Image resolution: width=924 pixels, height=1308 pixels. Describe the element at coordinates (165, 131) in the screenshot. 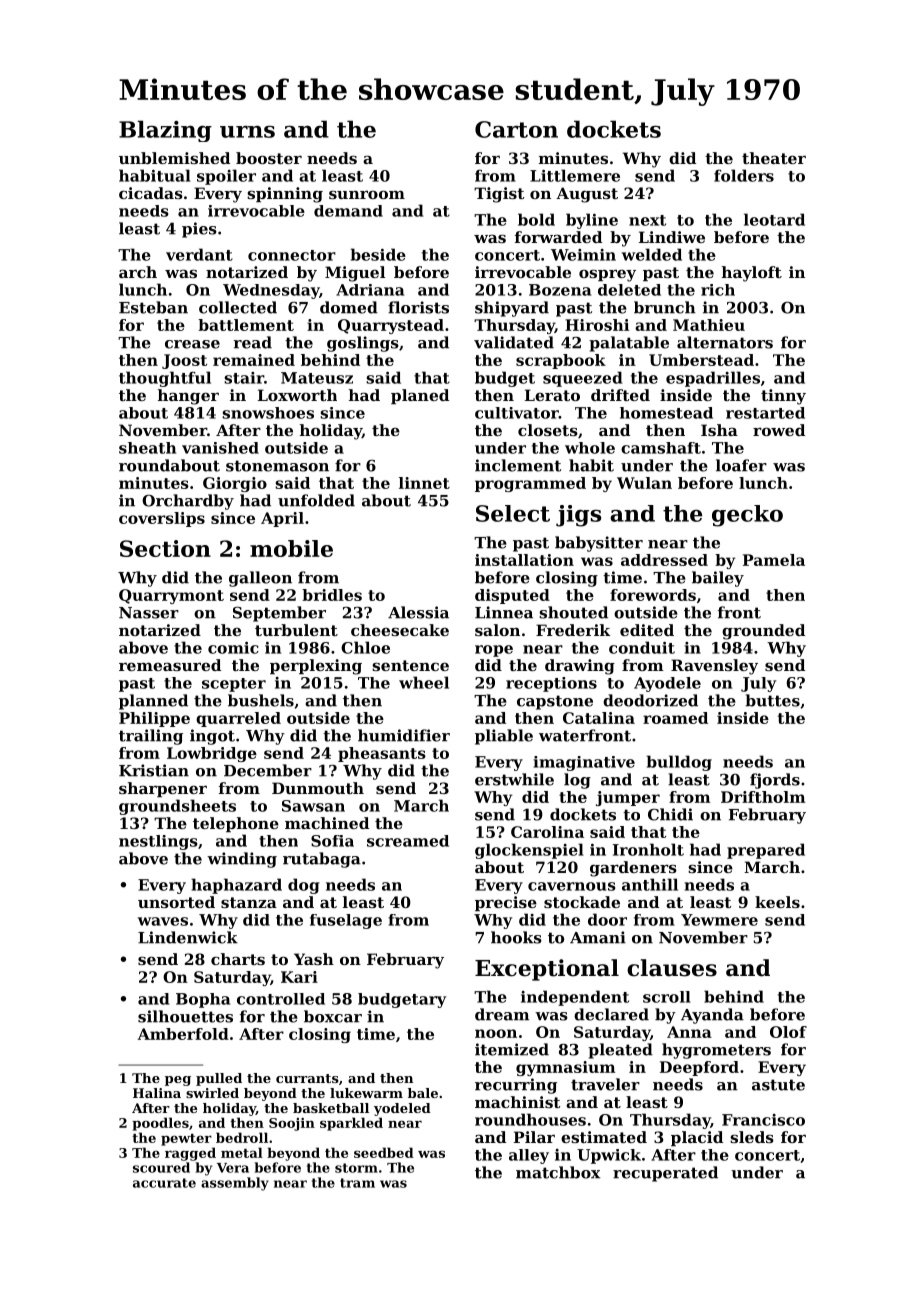

I see `Blazing` at that location.
